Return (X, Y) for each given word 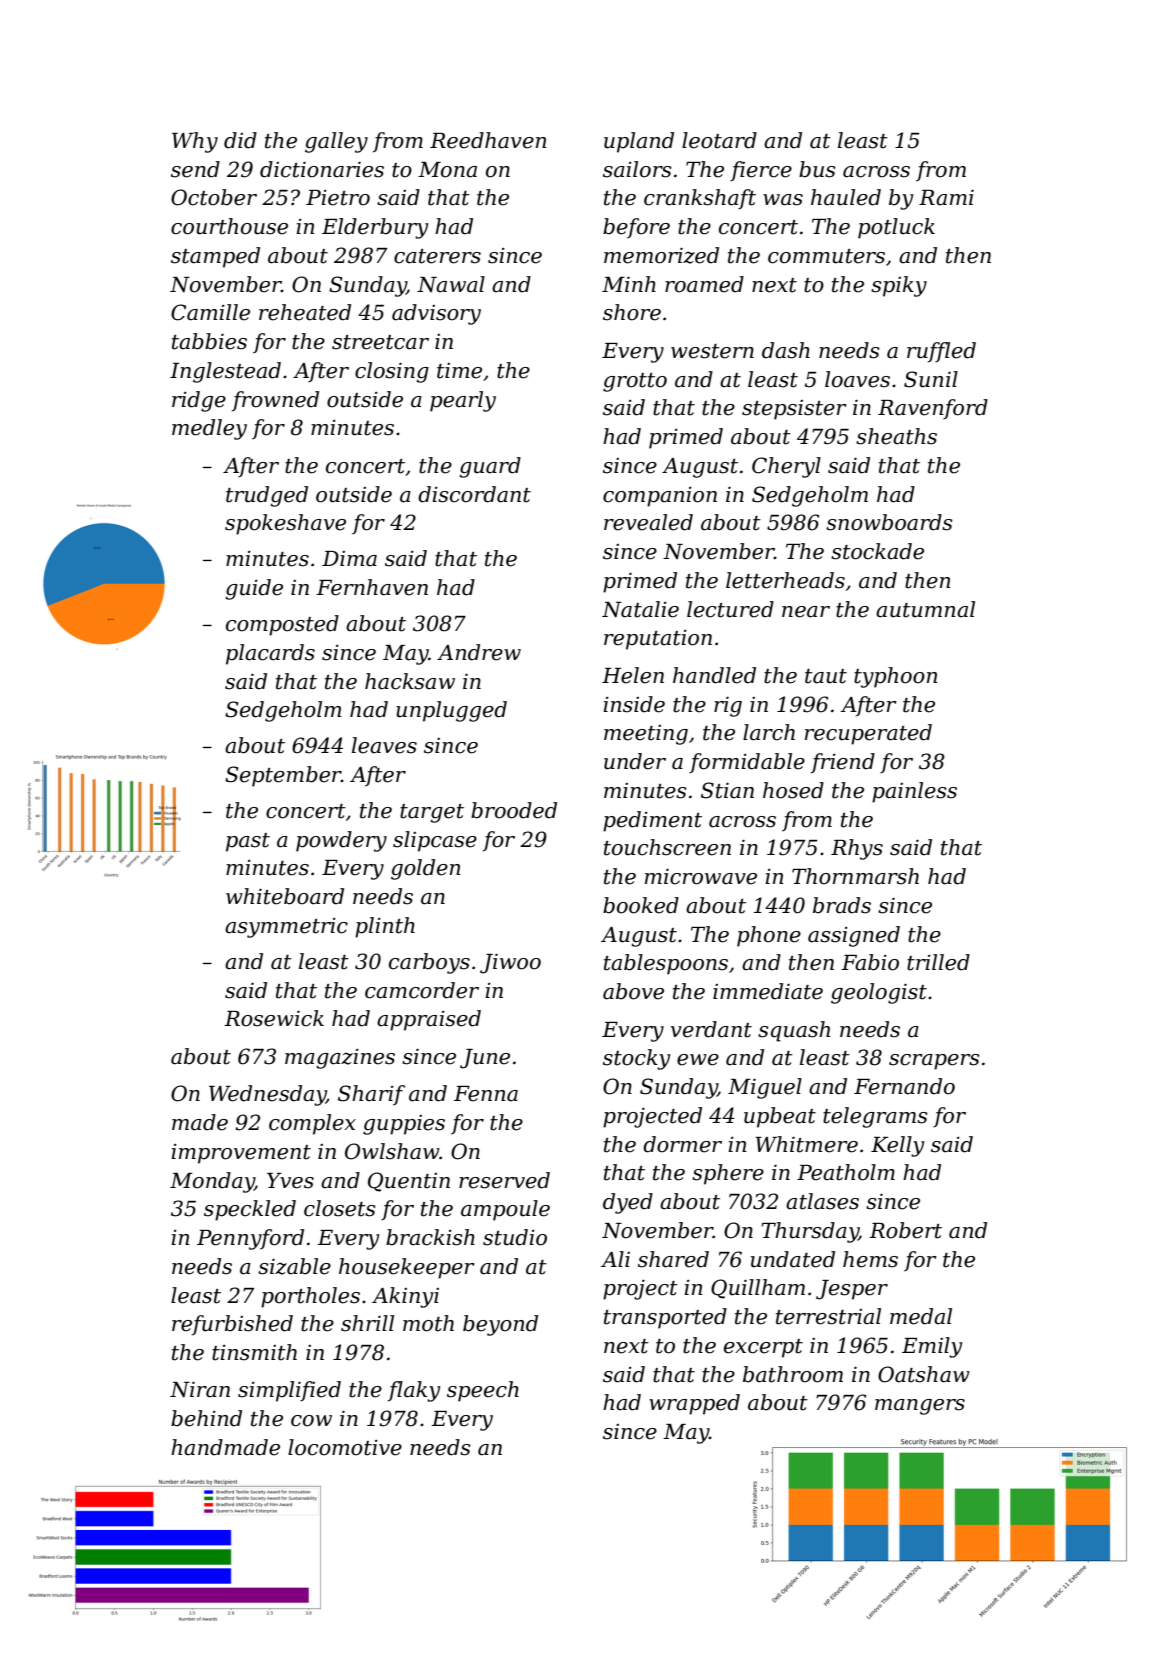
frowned (275, 401)
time (459, 371)
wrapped (694, 1404)
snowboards (889, 522)
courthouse (229, 226)
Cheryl (786, 467)
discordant (474, 494)
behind (206, 1418)
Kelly (897, 1146)
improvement (241, 1154)
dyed (628, 1203)
